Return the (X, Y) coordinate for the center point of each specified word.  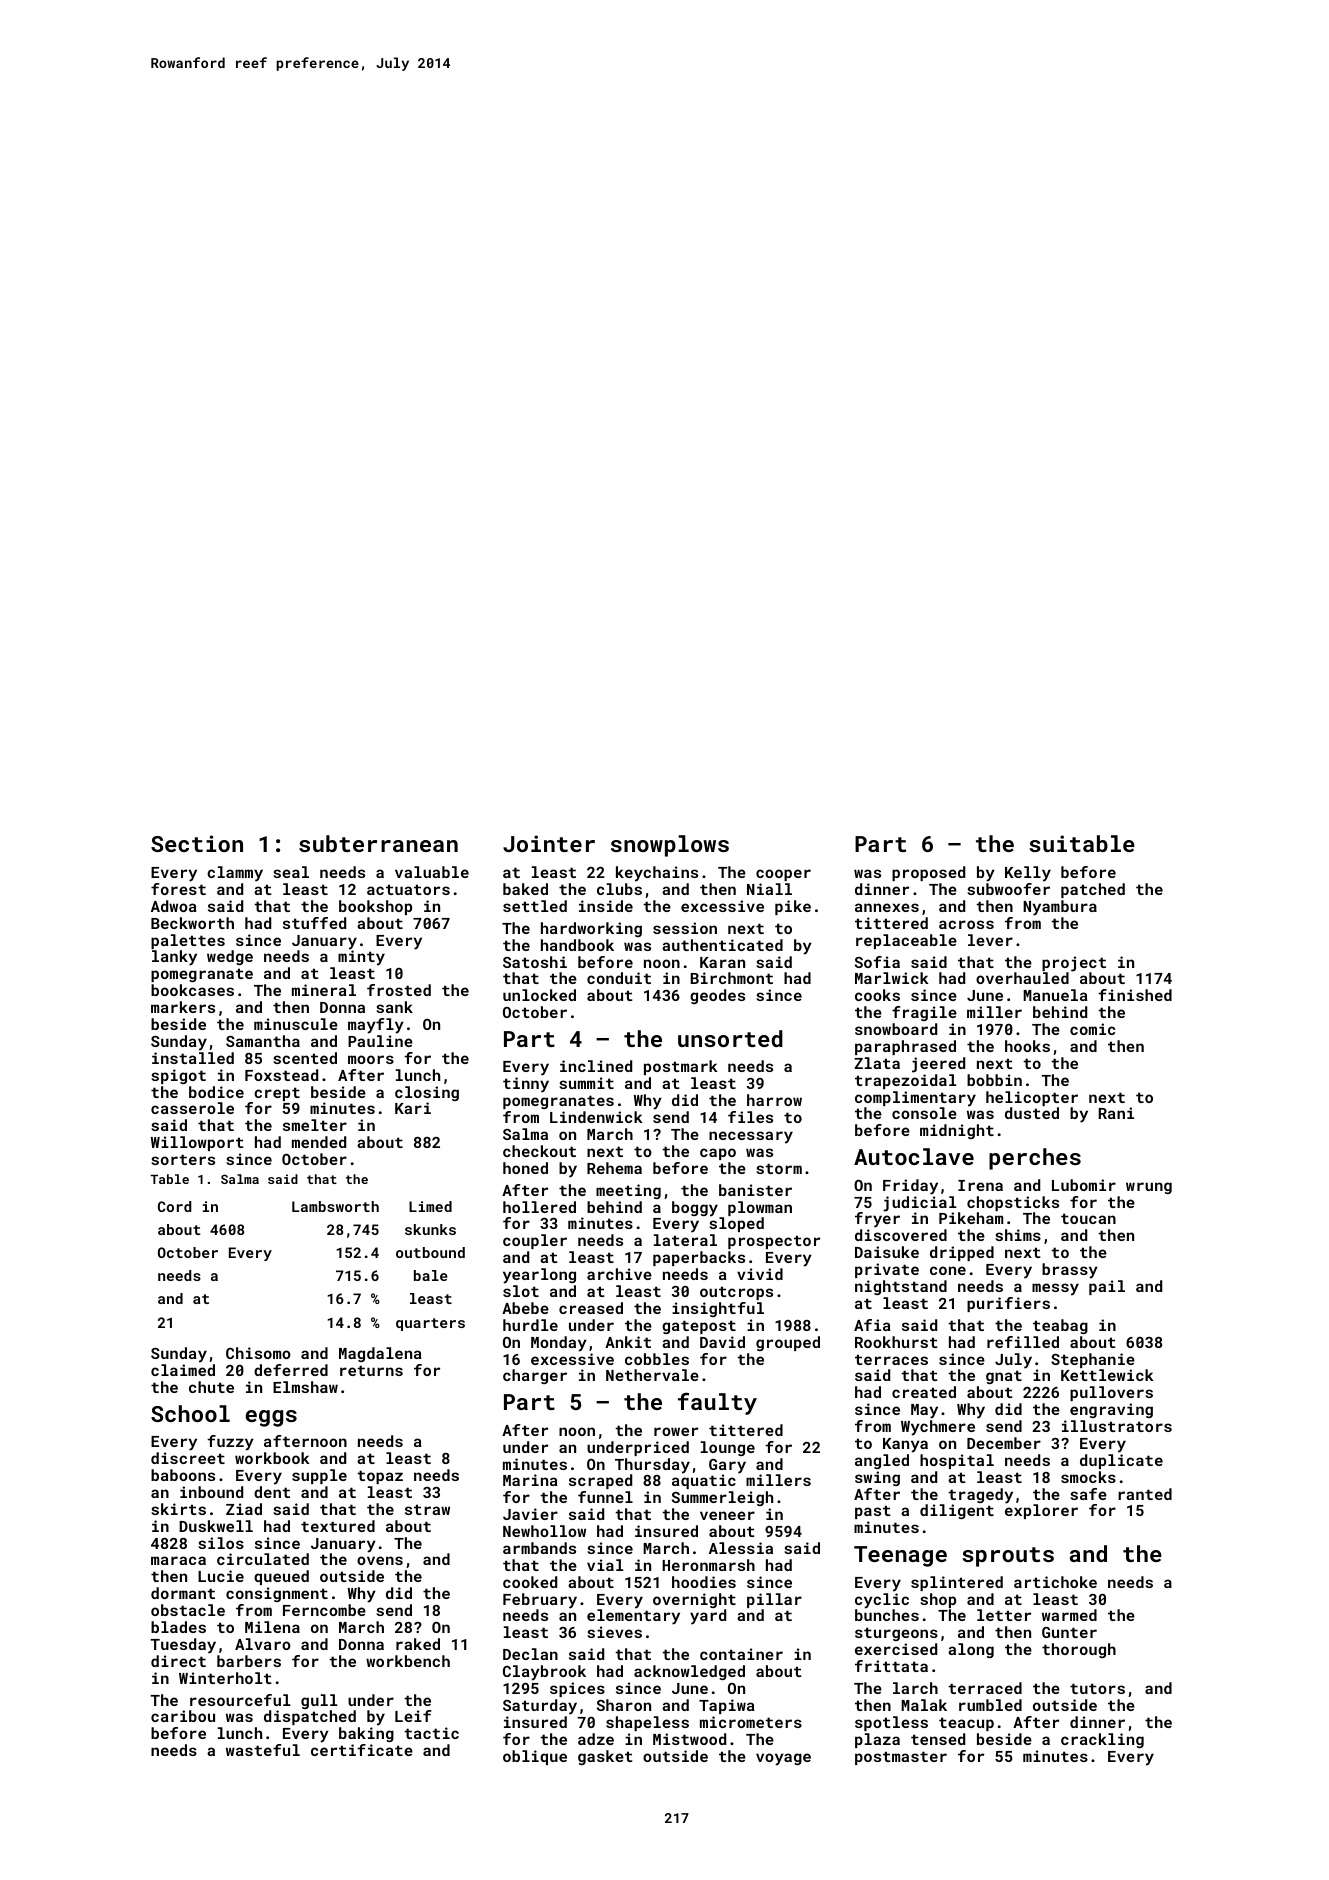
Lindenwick (596, 1117)
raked (418, 1644)
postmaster (901, 1758)
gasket (605, 1757)
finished (1135, 995)
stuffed (314, 923)
